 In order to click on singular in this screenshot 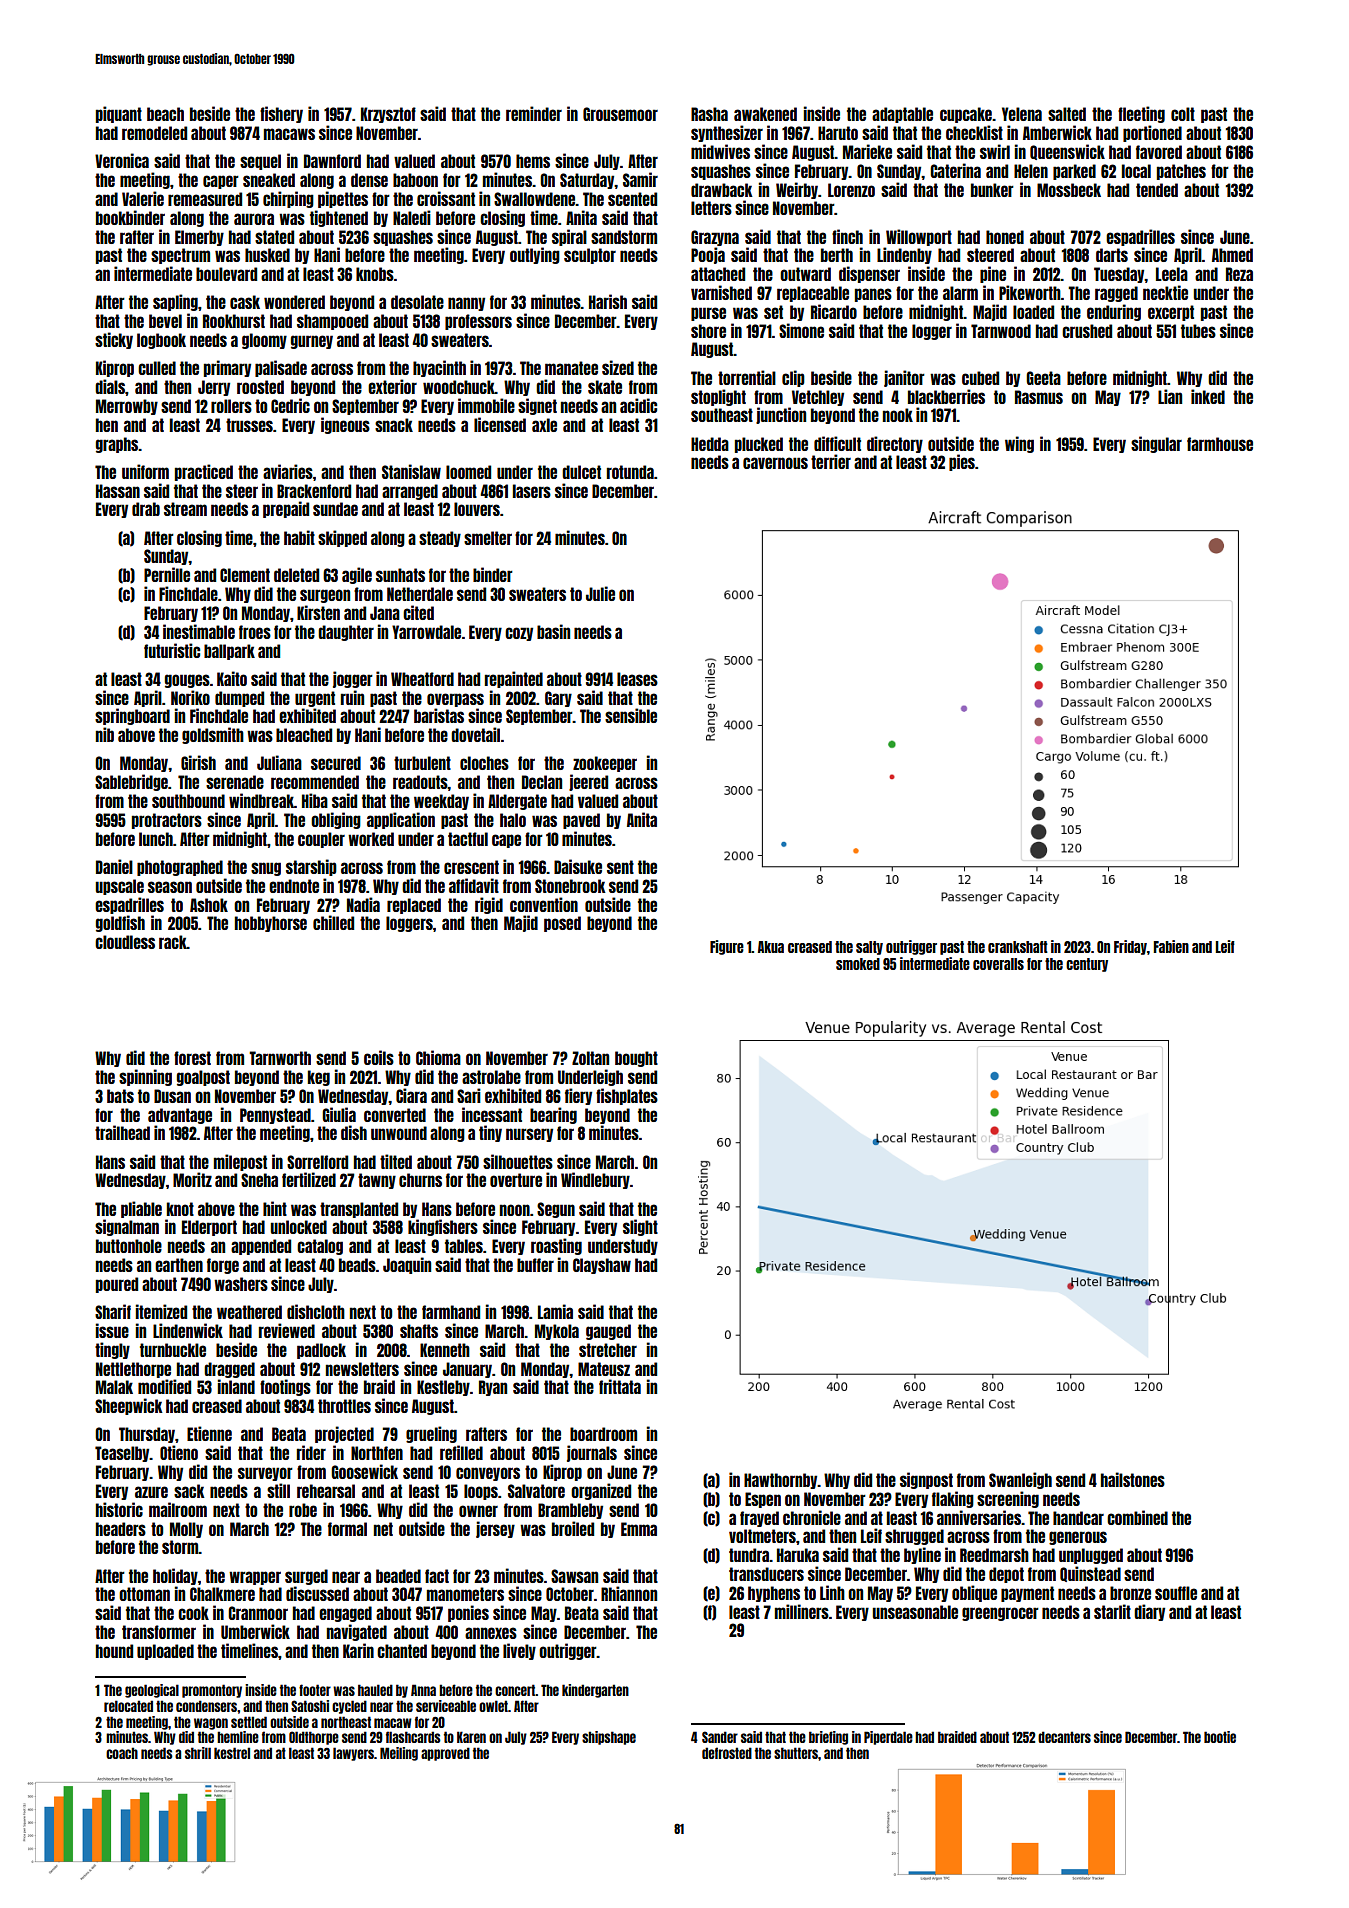, I will do `click(1156, 444)`.
